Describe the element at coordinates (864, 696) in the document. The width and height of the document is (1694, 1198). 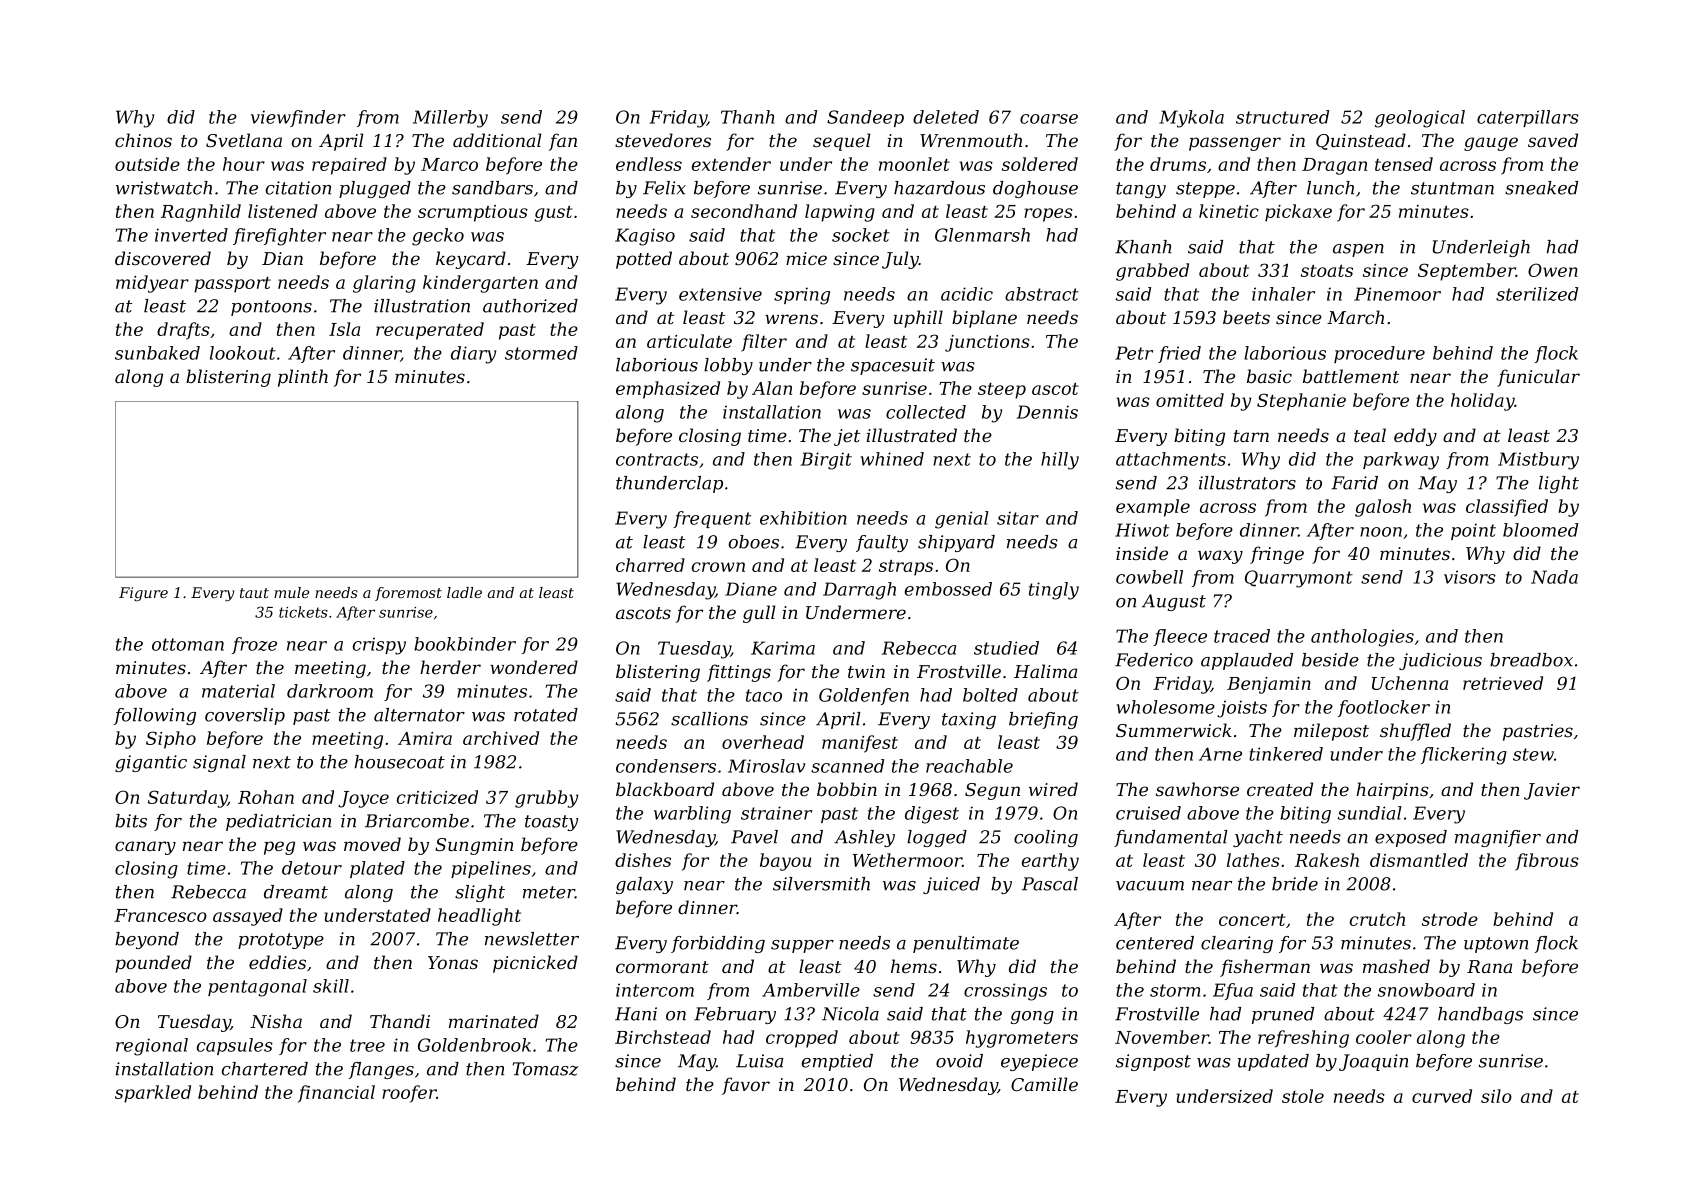
I see `Goldenfen` at that location.
